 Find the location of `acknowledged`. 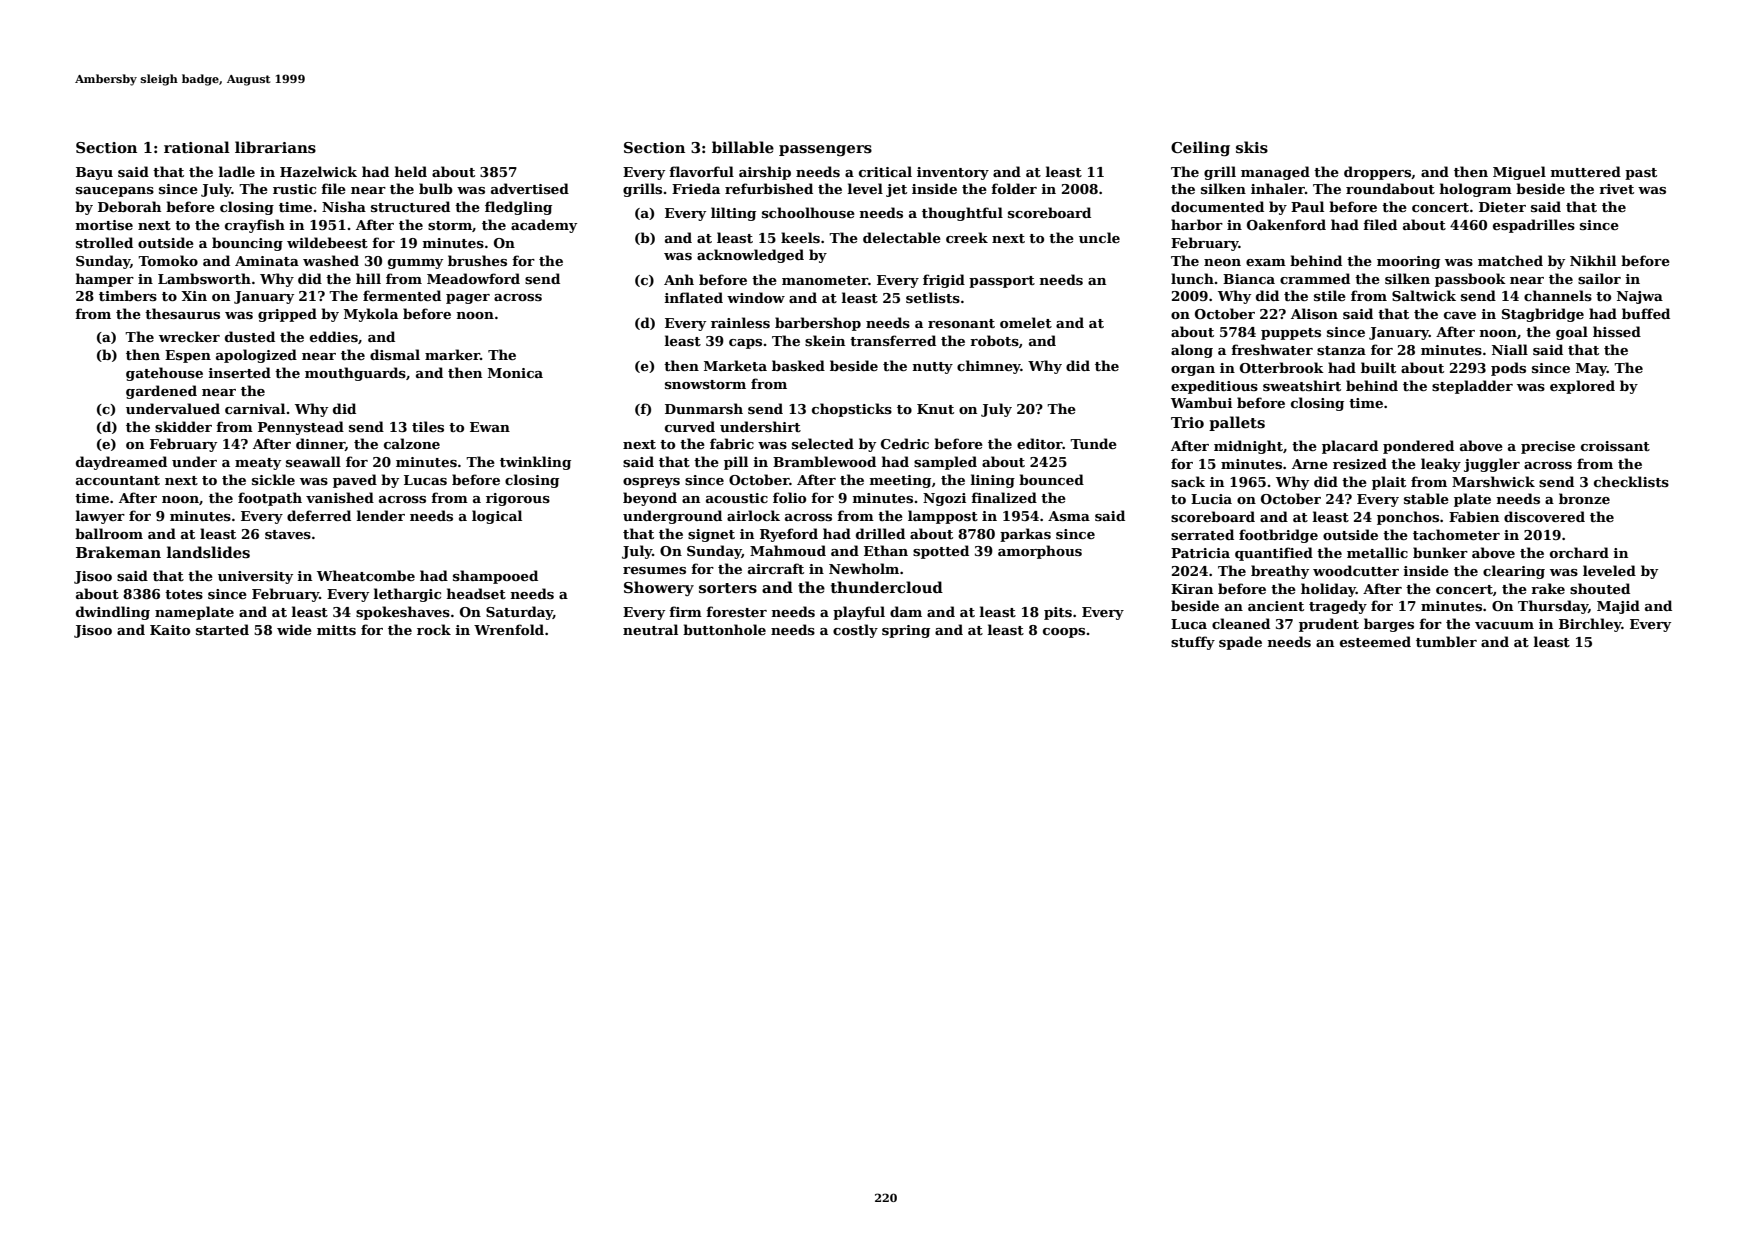

acknowledged is located at coordinates (750, 256).
